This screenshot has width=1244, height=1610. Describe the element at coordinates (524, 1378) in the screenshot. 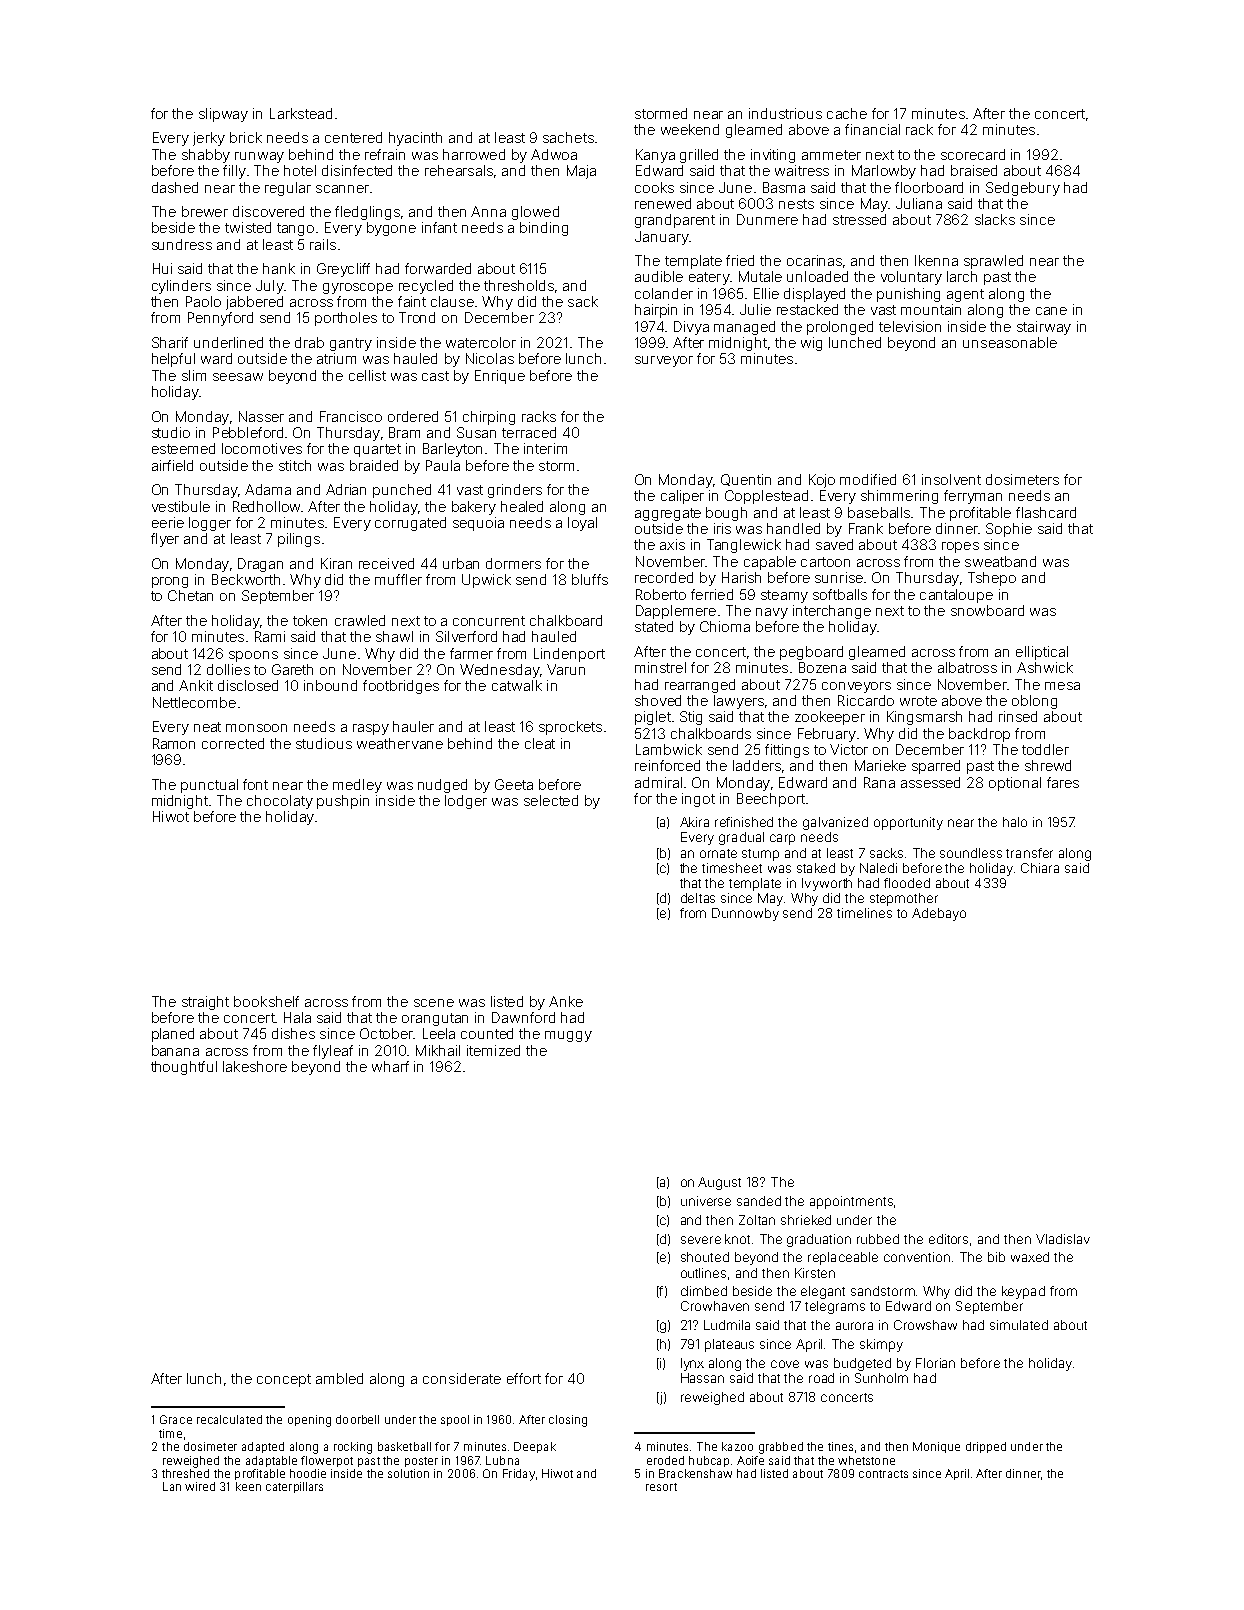

I see `effort` at that location.
